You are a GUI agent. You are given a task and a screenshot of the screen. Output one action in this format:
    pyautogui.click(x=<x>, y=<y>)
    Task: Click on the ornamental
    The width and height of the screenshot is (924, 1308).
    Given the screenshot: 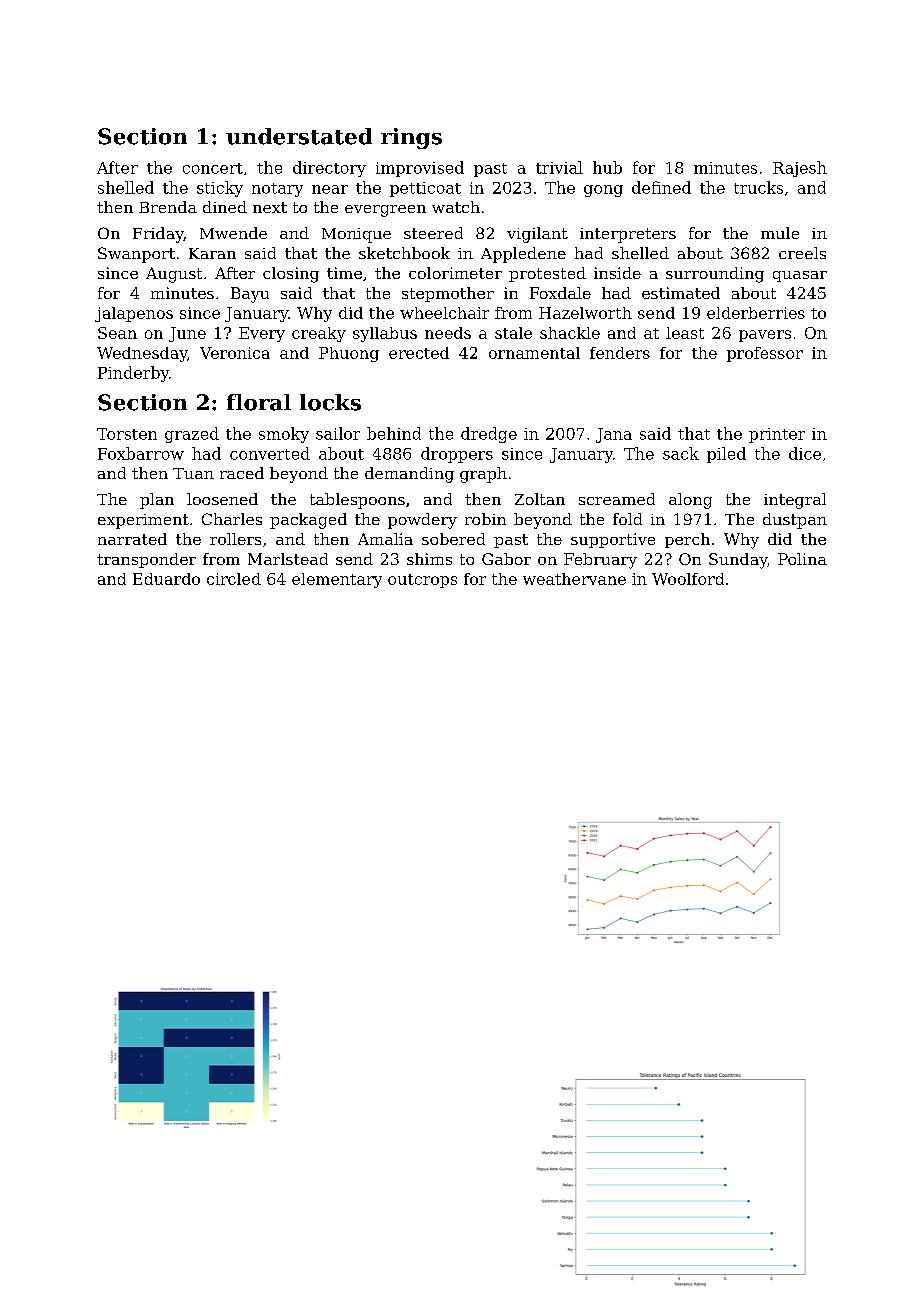 What is the action you would take?
    pyautogui.click(x=534, y=353)
